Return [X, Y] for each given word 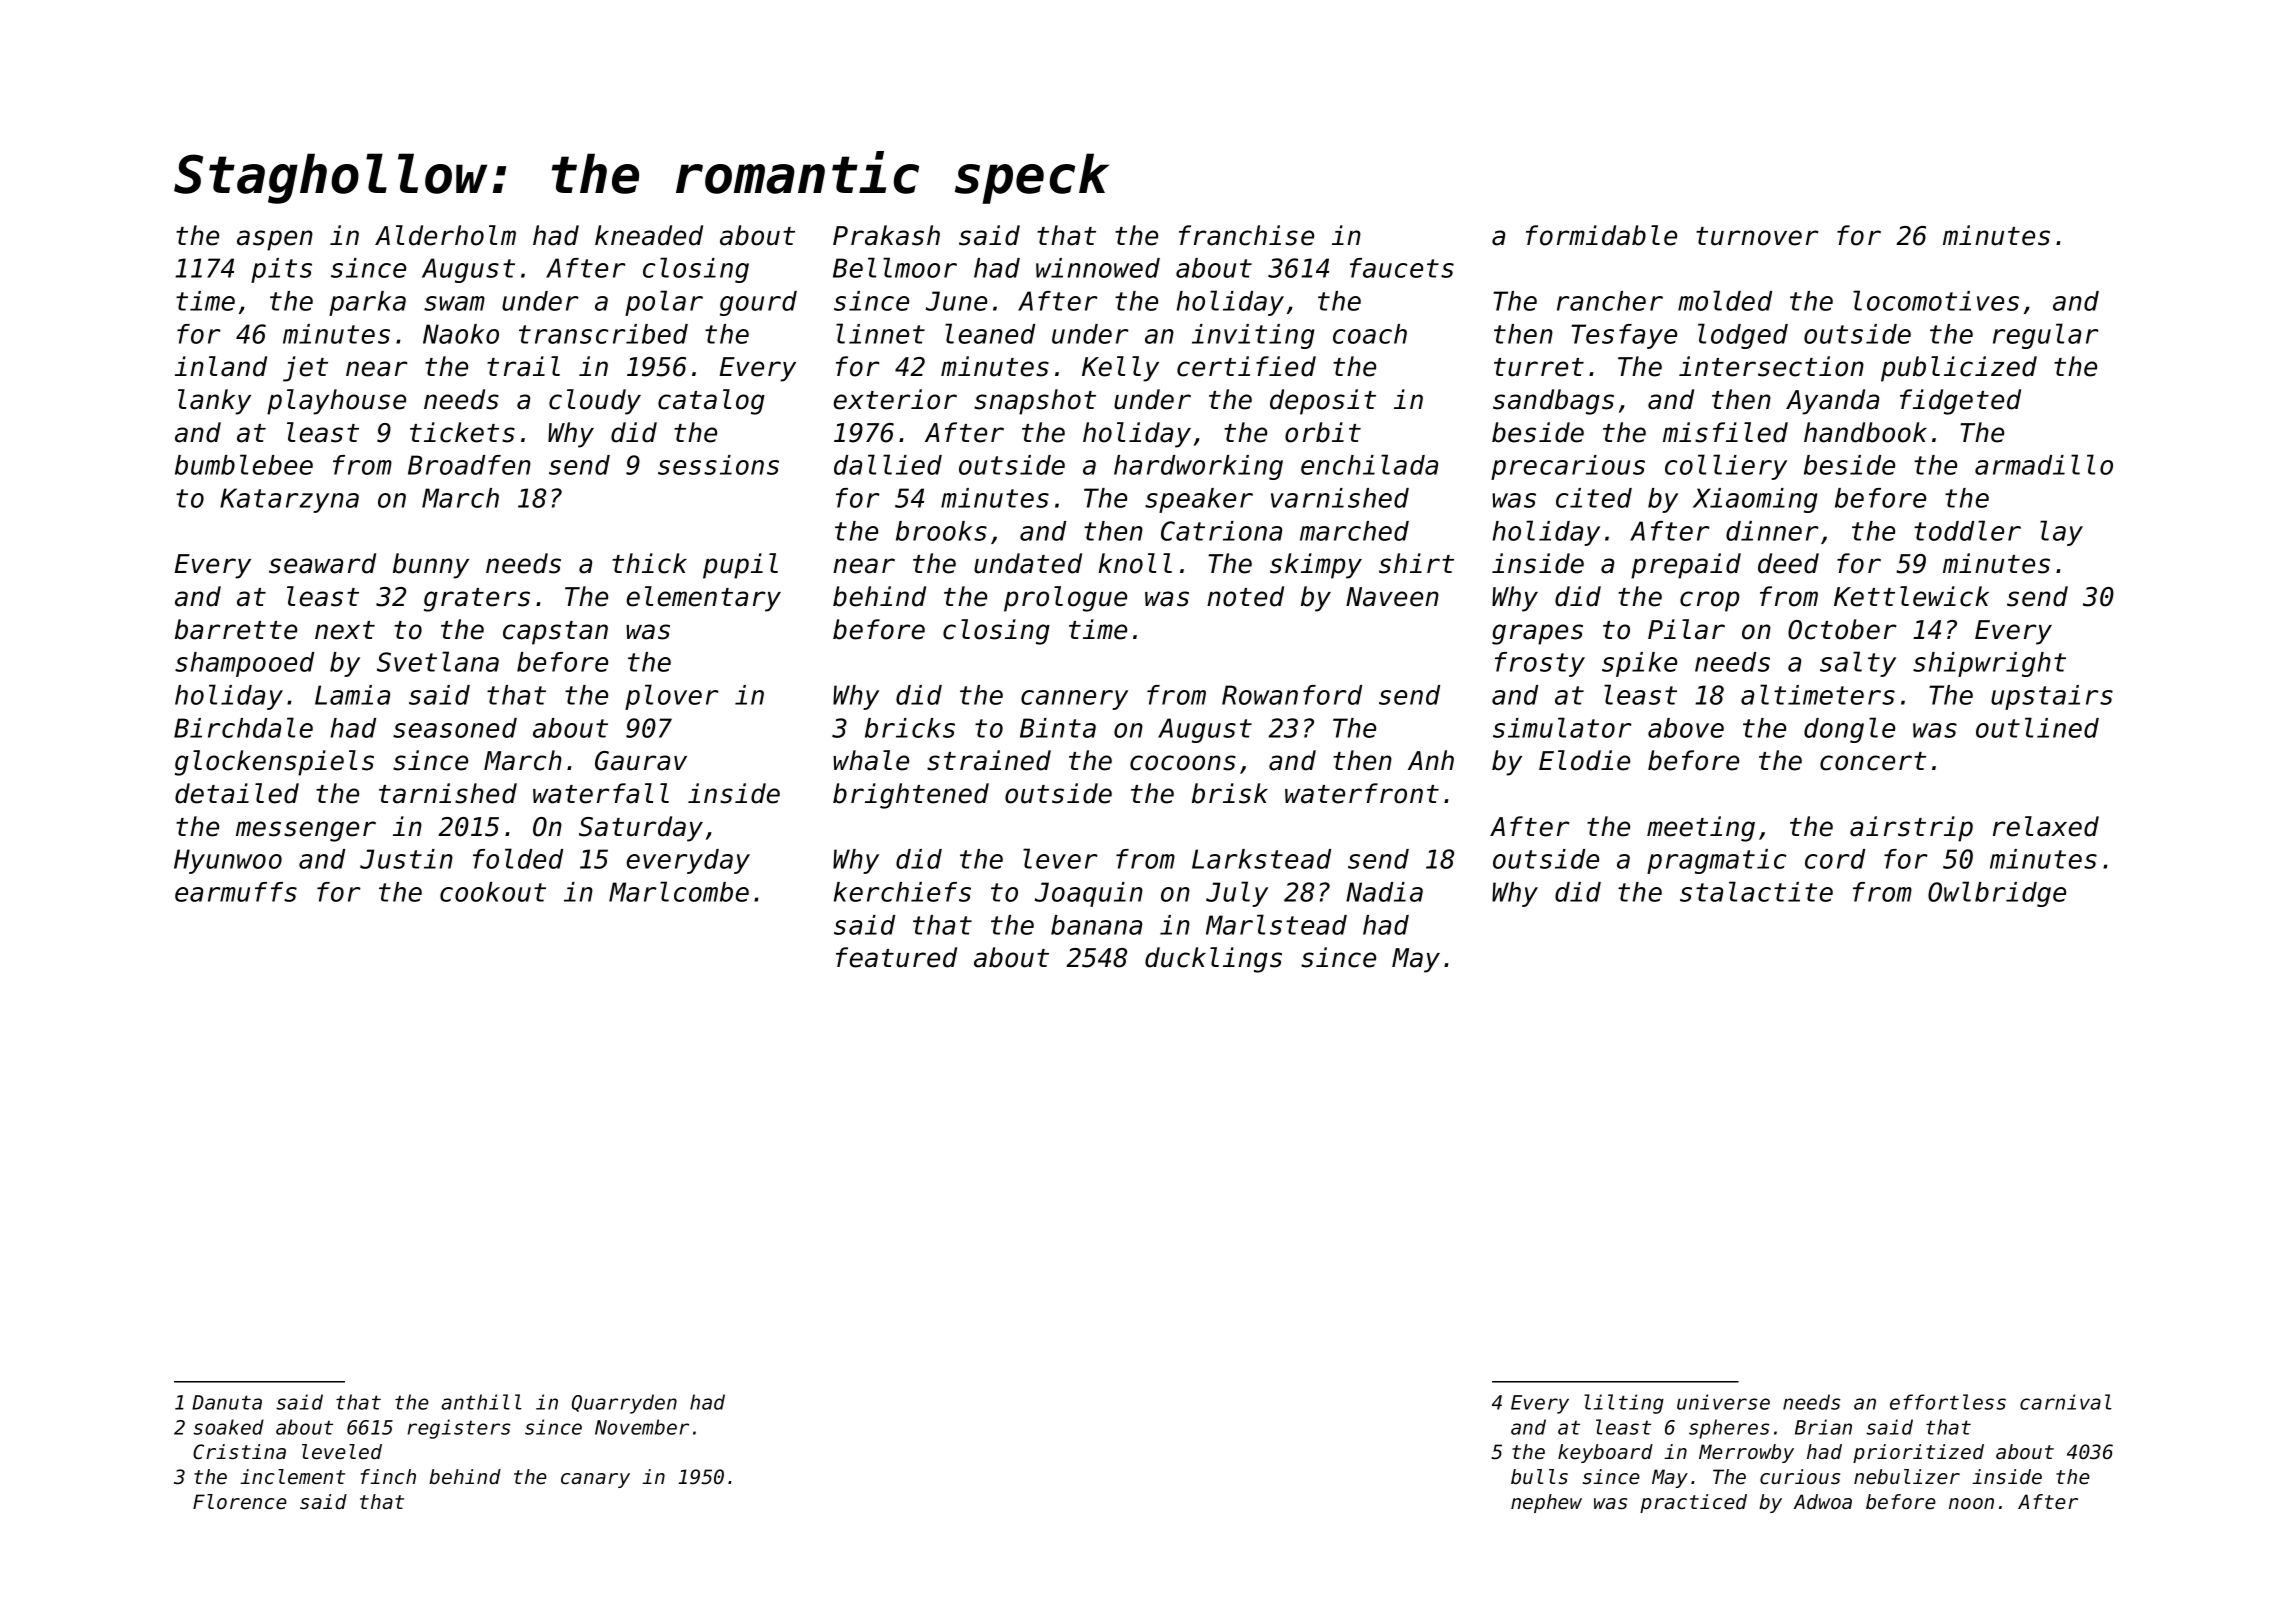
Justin [406, 859]
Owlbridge [1997, 894]
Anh [1431, 760]
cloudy [595, 402]
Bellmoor [895, 267]
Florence [240, 1502]
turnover [1757, 236]
